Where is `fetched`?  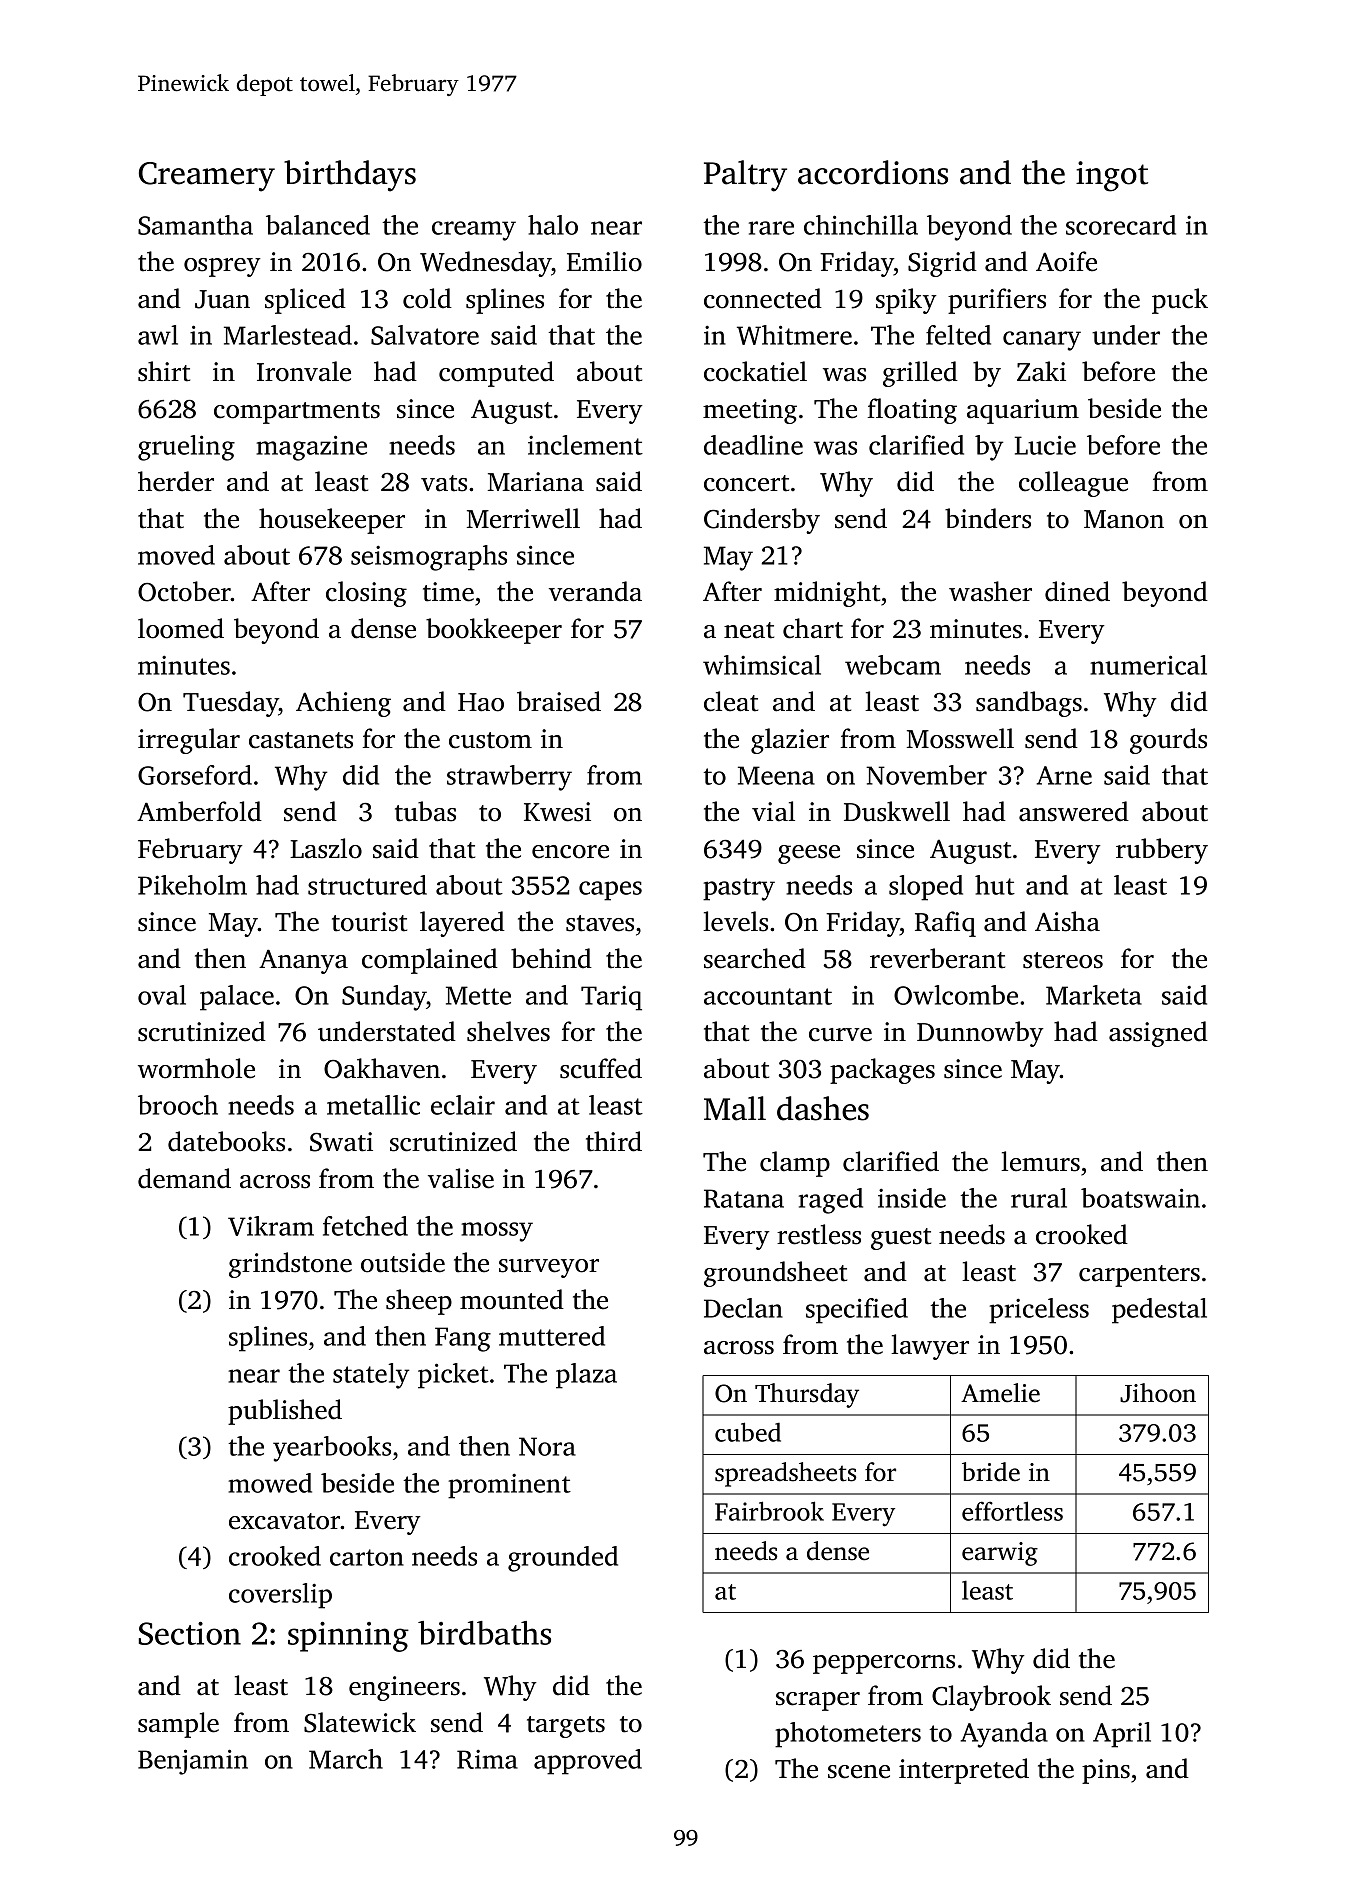
fetched is located at coordinates (365, 1226).
